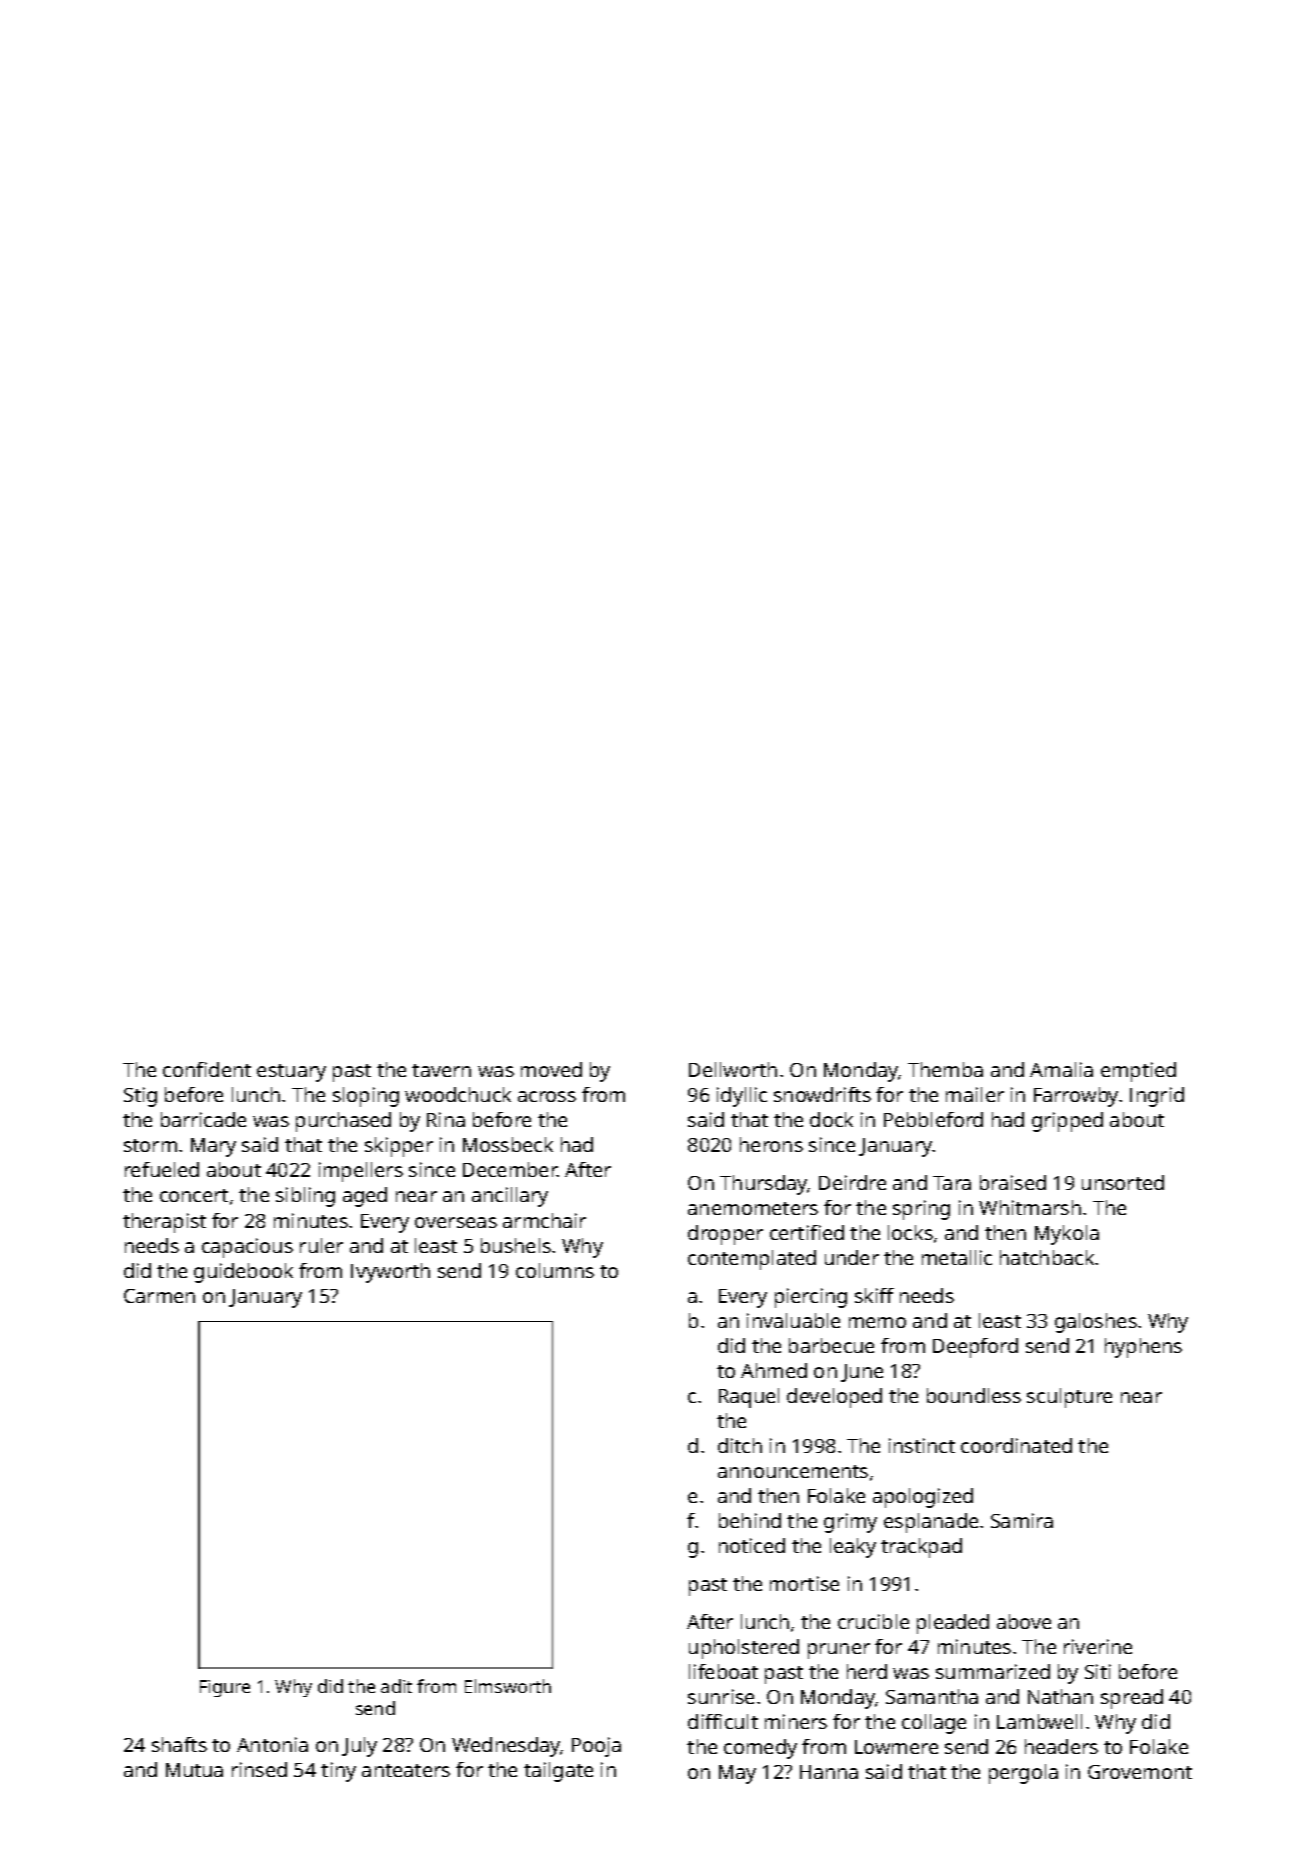 The image size is (1316, 1861). What do you see at coordinates (213, 1147) in the document?
I see `Mary` at bounding box center [213, 1147].
